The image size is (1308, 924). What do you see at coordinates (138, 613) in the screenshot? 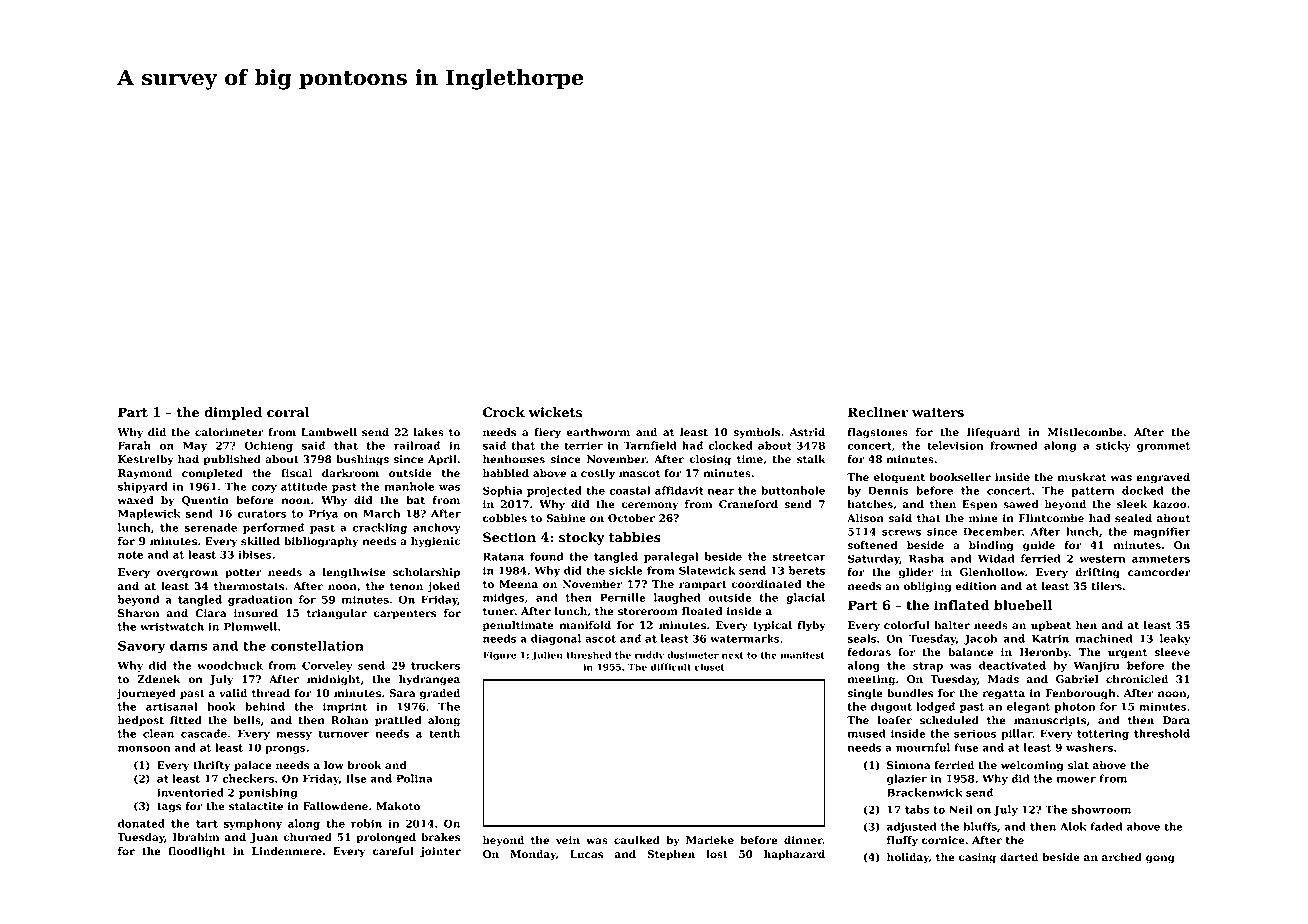
I see `Sharon` at bounding box center [138, 613].
